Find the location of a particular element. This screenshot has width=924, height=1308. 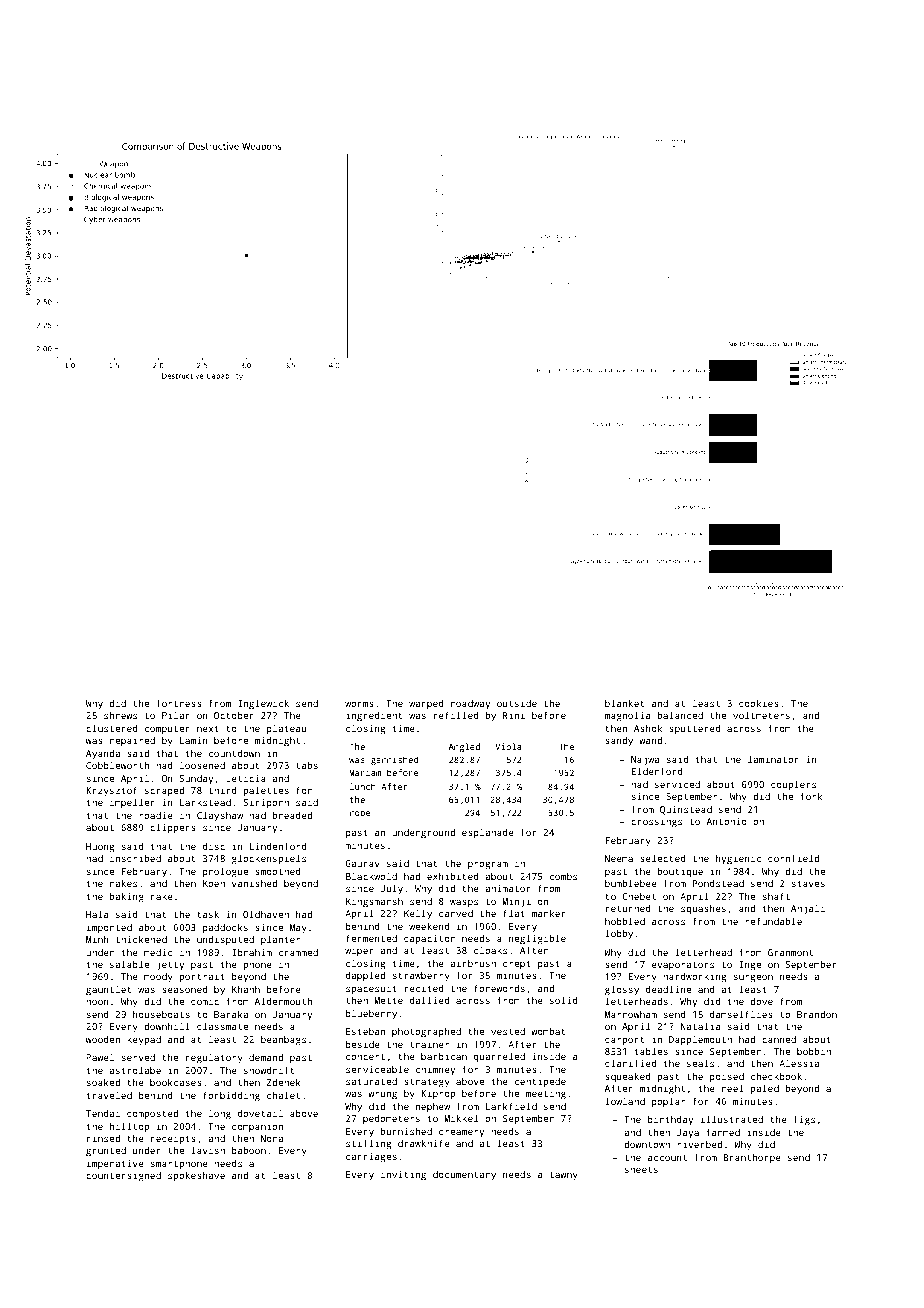

fortress is located at coordinates (179, 703).
